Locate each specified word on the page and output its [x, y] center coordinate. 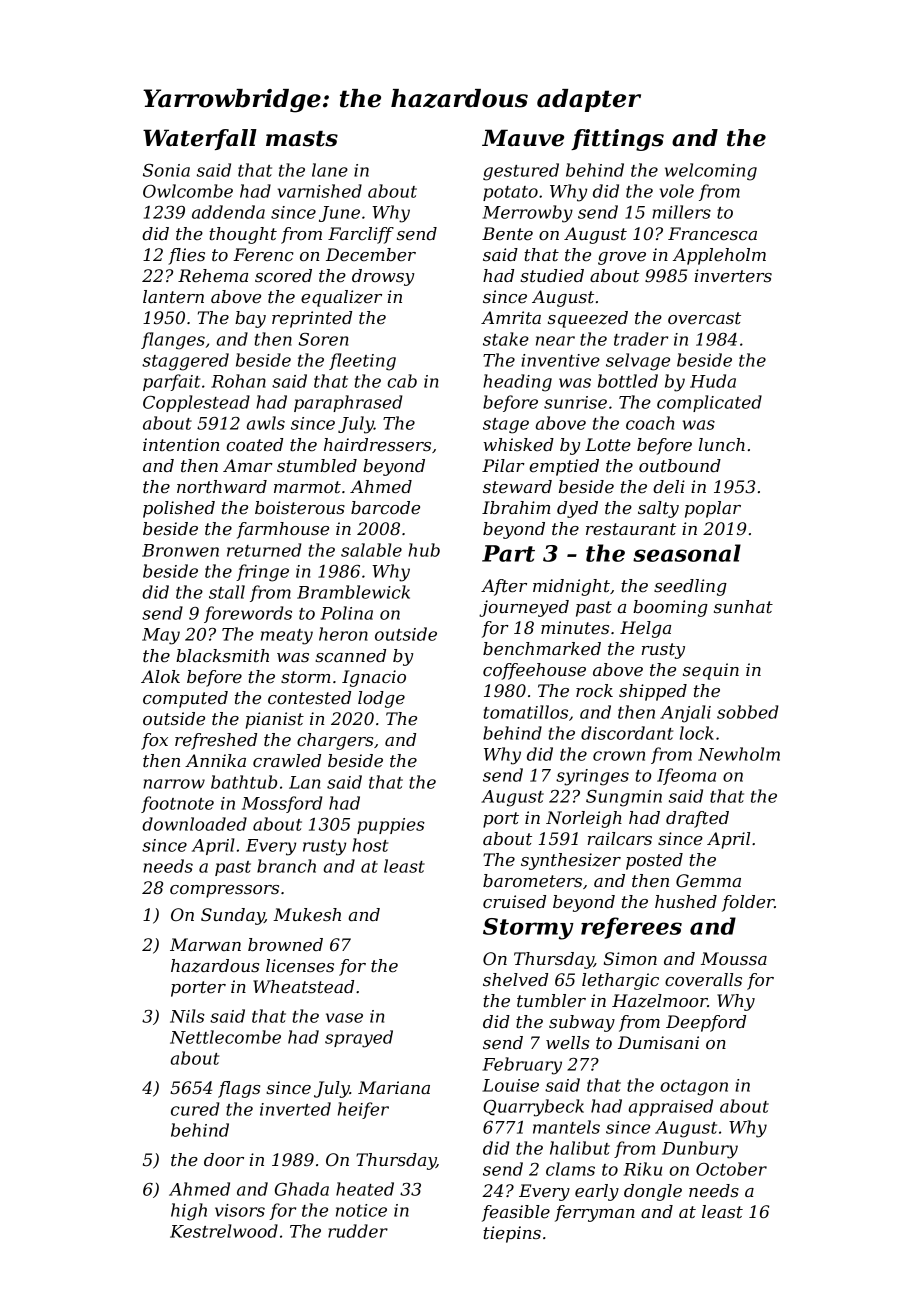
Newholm [739, 754]
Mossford [282, 804]
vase [344, 1018]
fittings [617, 140]
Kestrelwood [224, 1231]
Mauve [523, 138]
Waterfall [200, 139]
